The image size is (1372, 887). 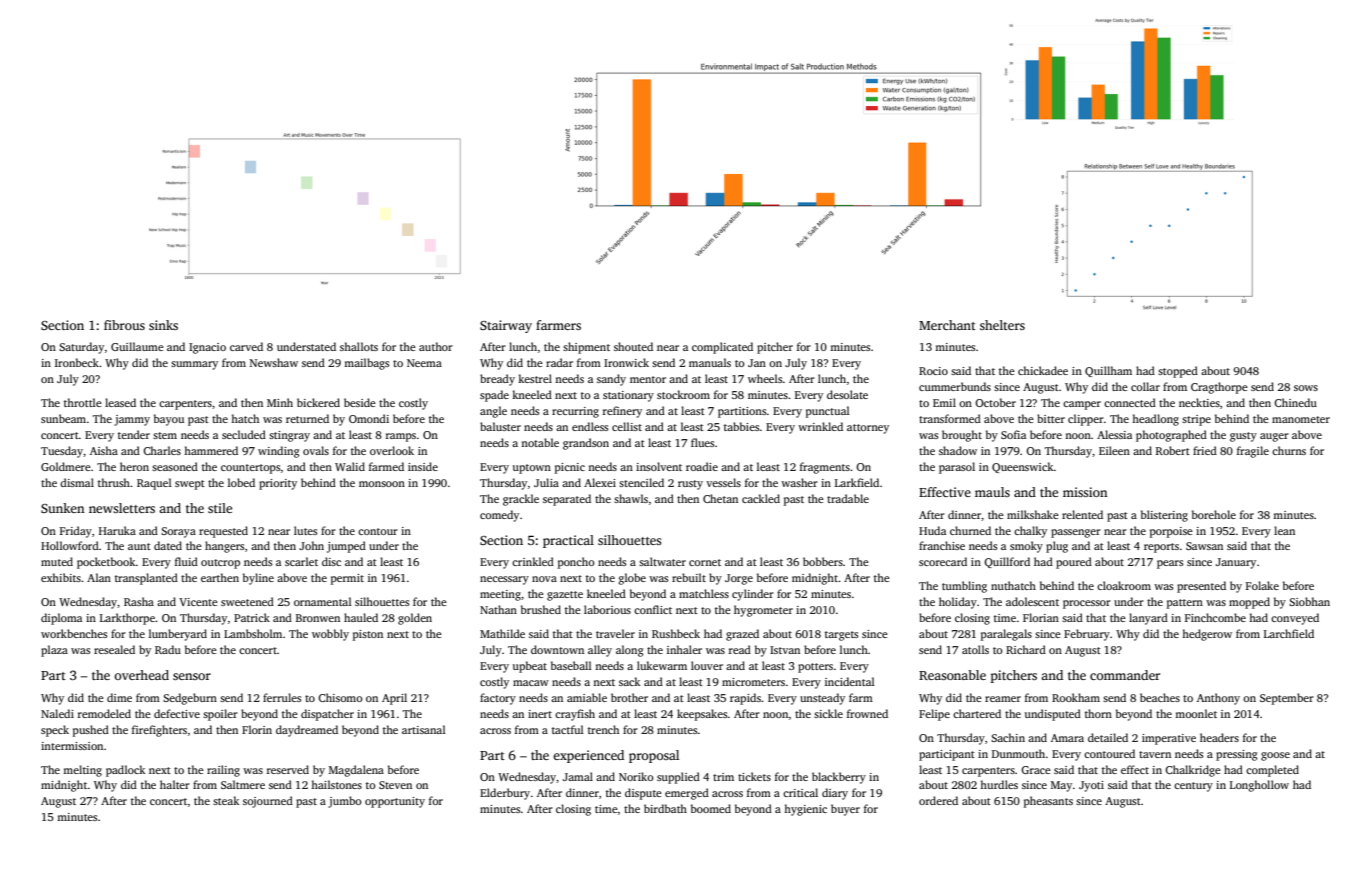 What do you see at coordinates (704, 593) in the image?
I see `matchless` at bounding box center [704, 593].
